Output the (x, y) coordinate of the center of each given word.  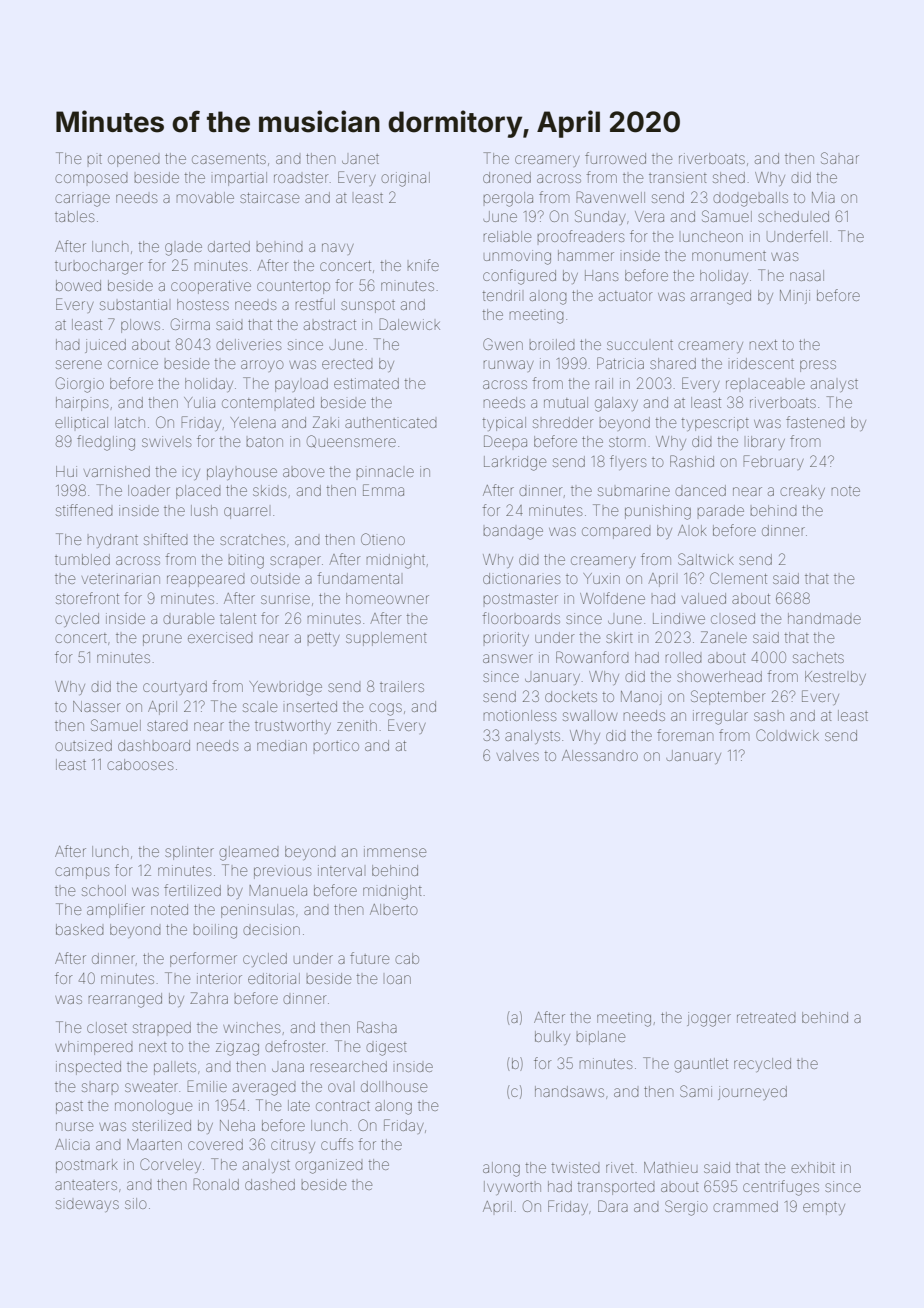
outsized (83, 745)
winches (251, 1027)
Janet (360, 159)
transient (678, 177)
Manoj (641, 698)
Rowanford (592, 657)
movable (205, 197)
